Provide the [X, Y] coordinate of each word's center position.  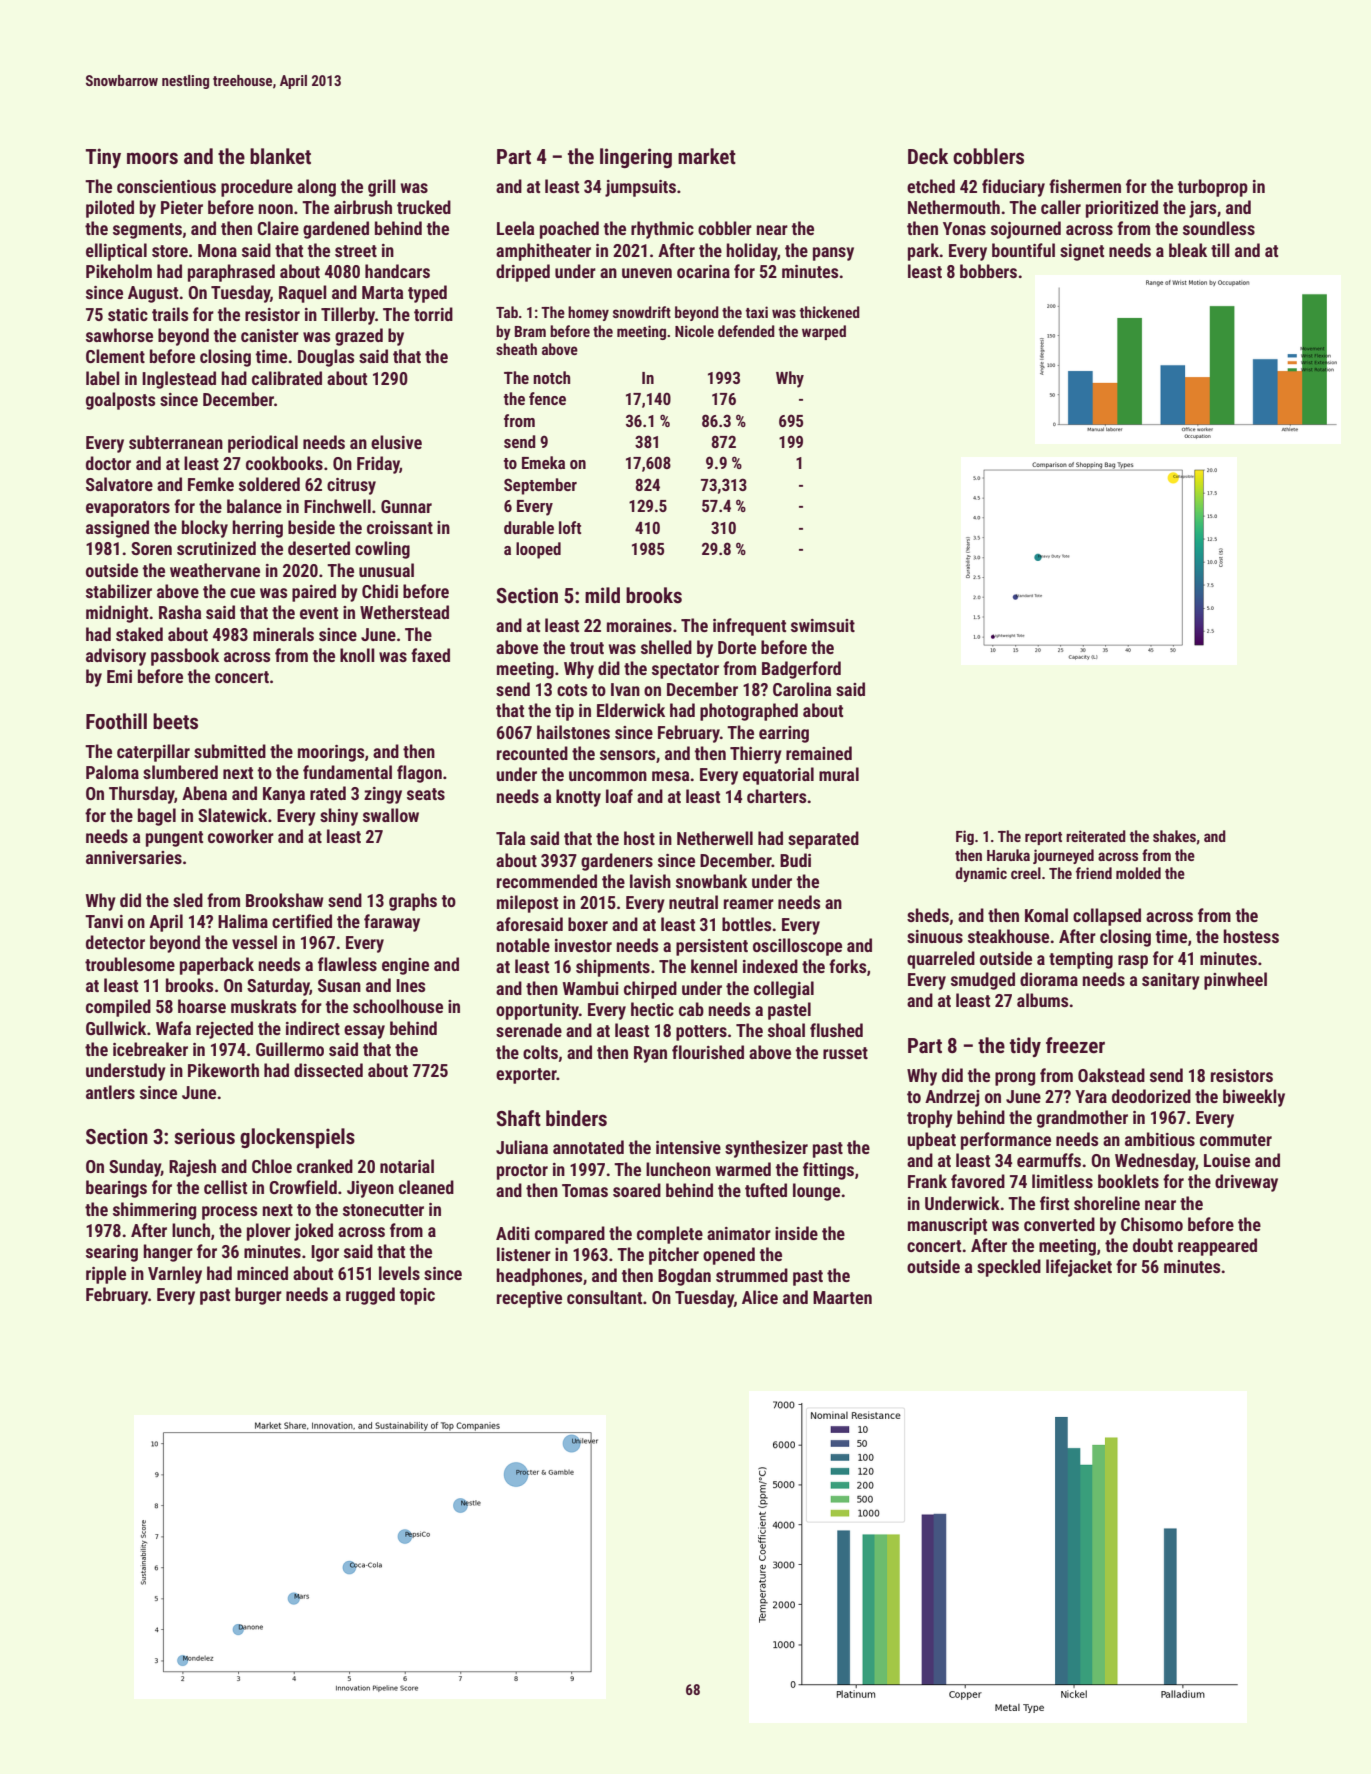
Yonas [964, 228]
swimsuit [823, 625]
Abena [204, 793]
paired [314, 593]
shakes [1174, 836]
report [1043, 838]
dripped [523, 273]
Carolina [802, 689]
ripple [106, 1275]
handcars [397, 271]
